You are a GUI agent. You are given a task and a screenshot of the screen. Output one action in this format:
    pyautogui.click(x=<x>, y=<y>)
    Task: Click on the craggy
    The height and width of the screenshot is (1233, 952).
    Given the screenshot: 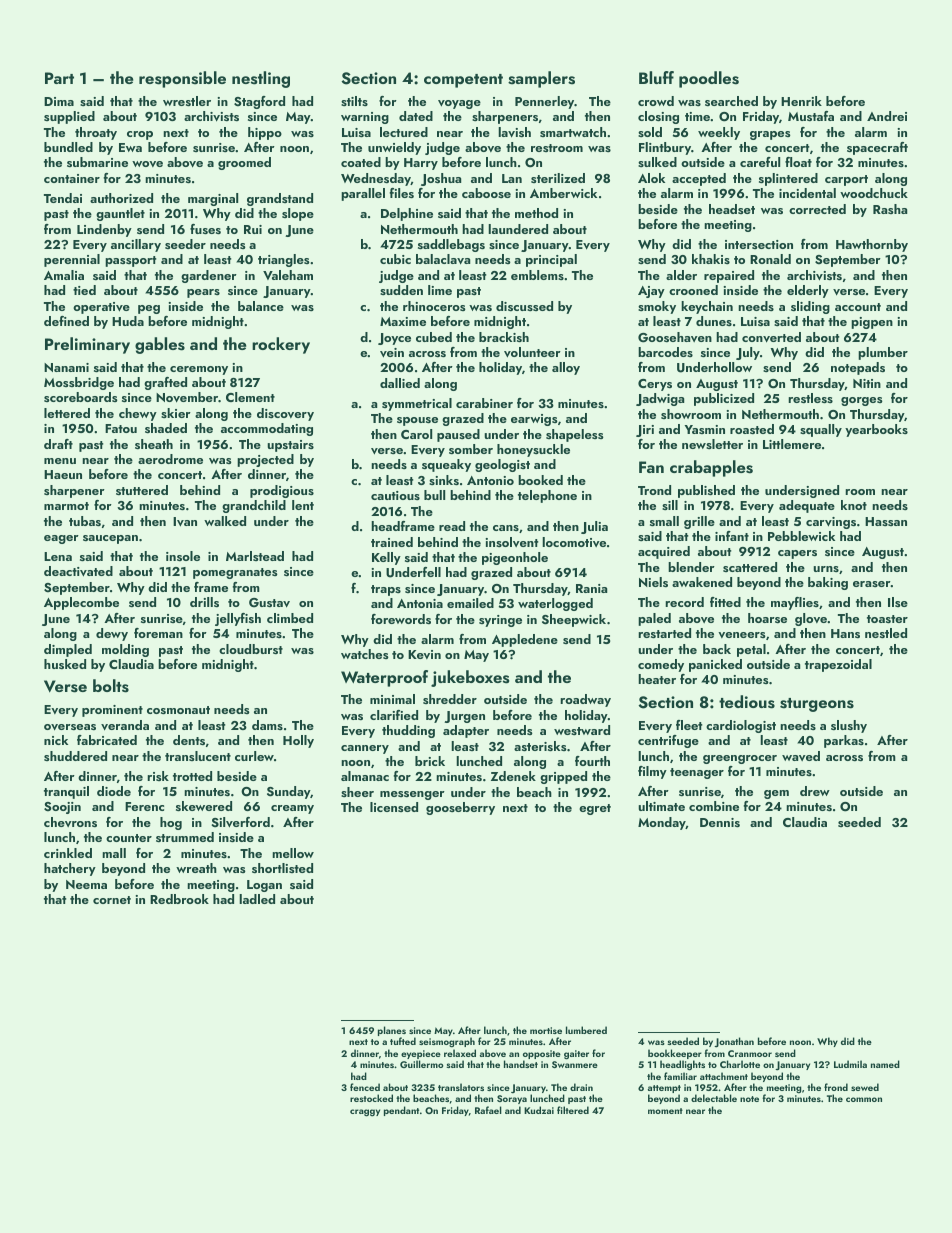 What is the action you would take?
    pyautogui.click(x=365, y=1113)
